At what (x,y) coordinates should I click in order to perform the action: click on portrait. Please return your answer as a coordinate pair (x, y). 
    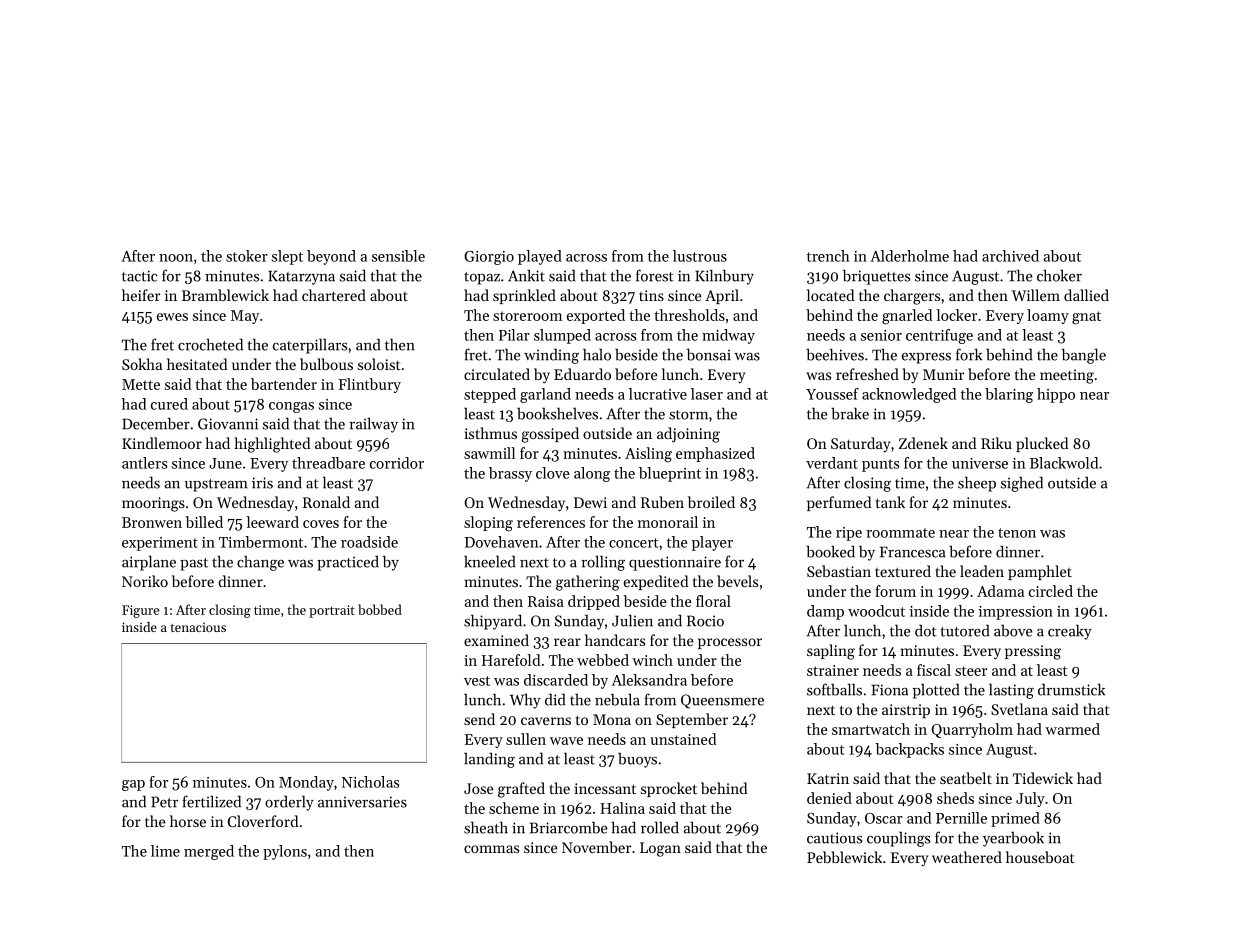
    Looking at the image, I should click on (332, 611).
